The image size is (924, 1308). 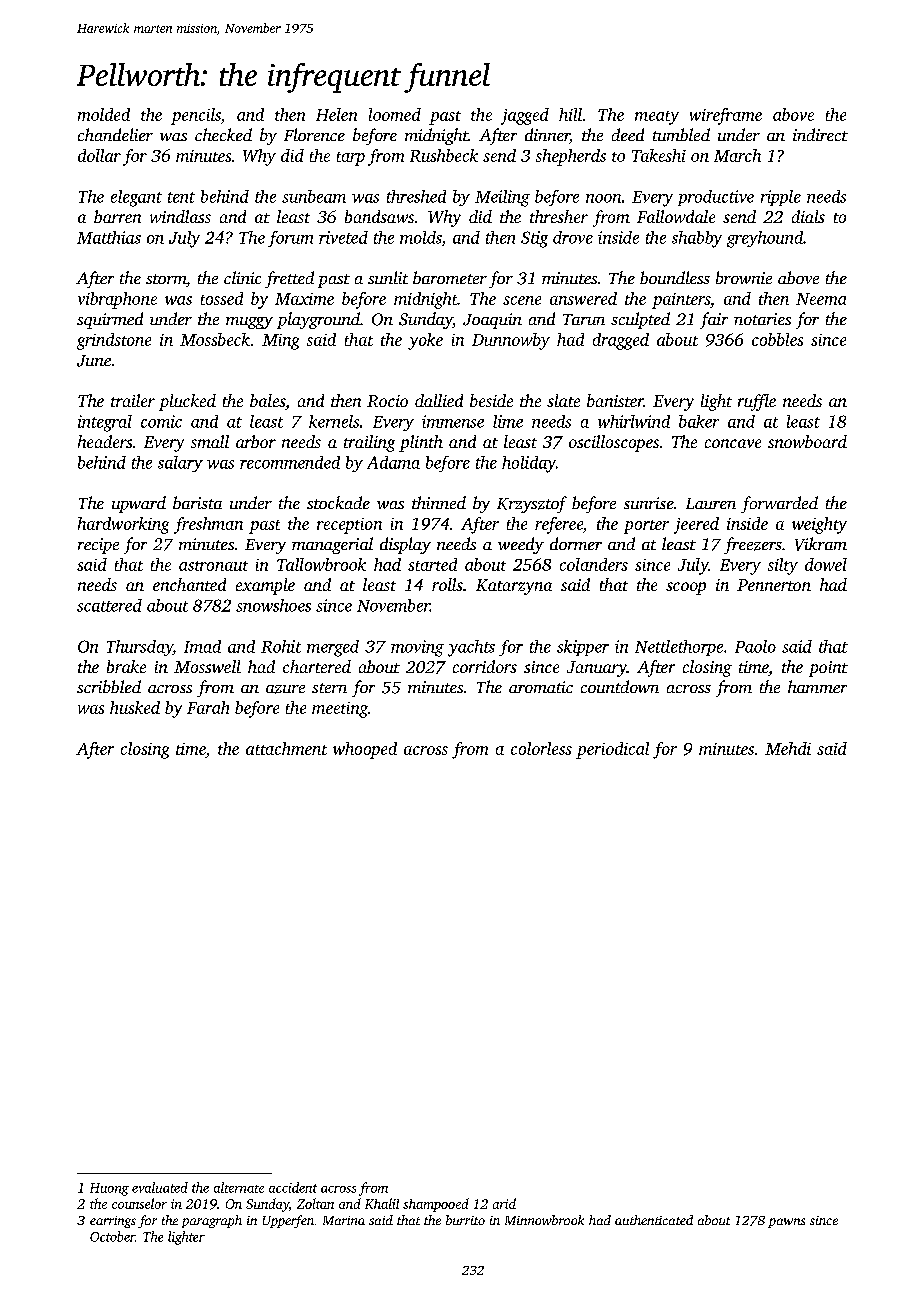 I want to click on Huong, so click(x=109, y=1189).
